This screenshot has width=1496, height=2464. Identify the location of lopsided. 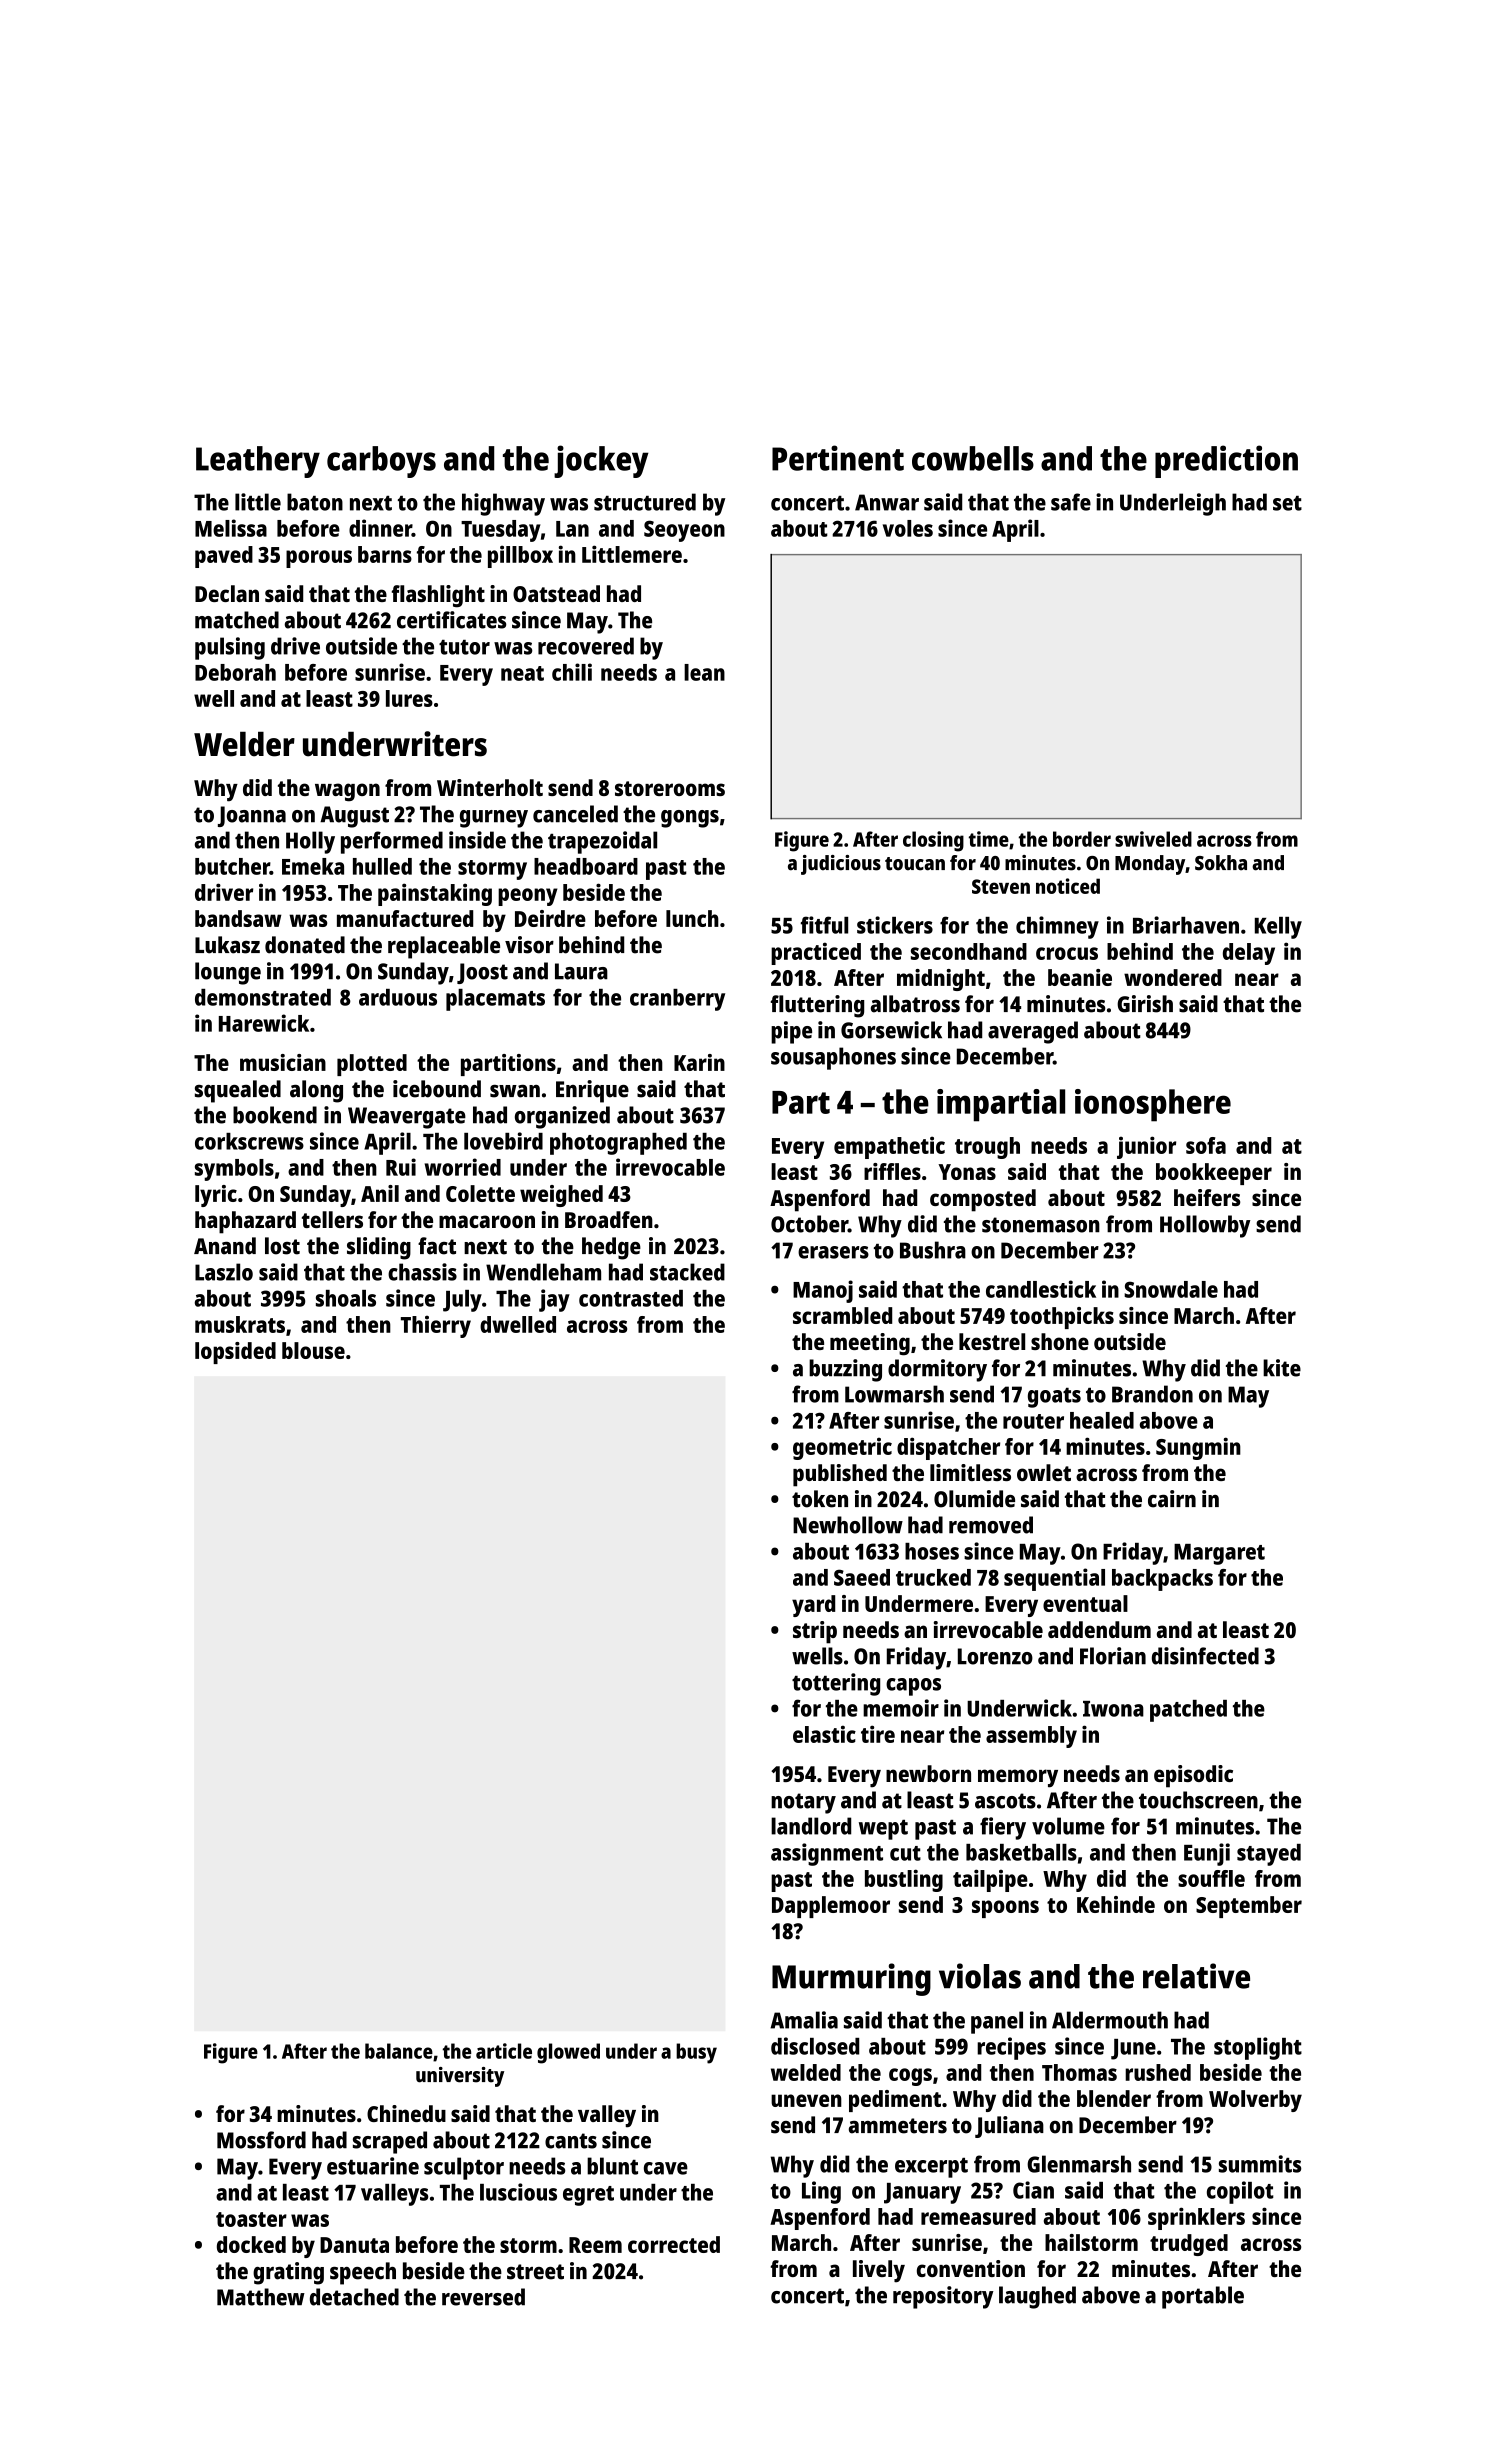
(235, 1353).
